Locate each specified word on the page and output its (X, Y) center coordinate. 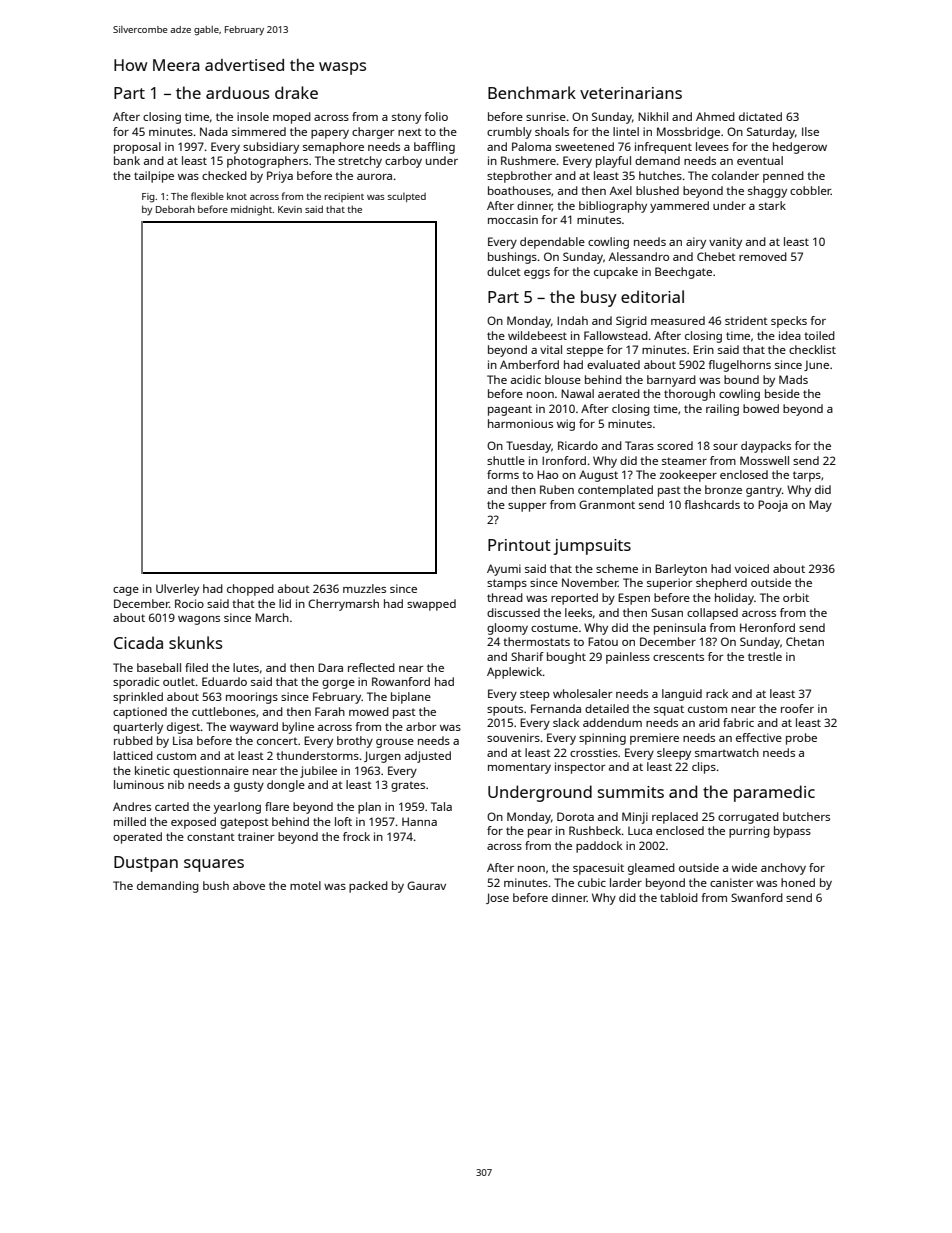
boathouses (519, 190)
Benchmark (532, 92)
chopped (250, 590)
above (249, 885)
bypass (792, 832)
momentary (519, 768)
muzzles (364, 588)
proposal (137, 148)
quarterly (138, 728)
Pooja (773, 506)
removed (763, 256)
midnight (252, 211)
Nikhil (653, 116)
